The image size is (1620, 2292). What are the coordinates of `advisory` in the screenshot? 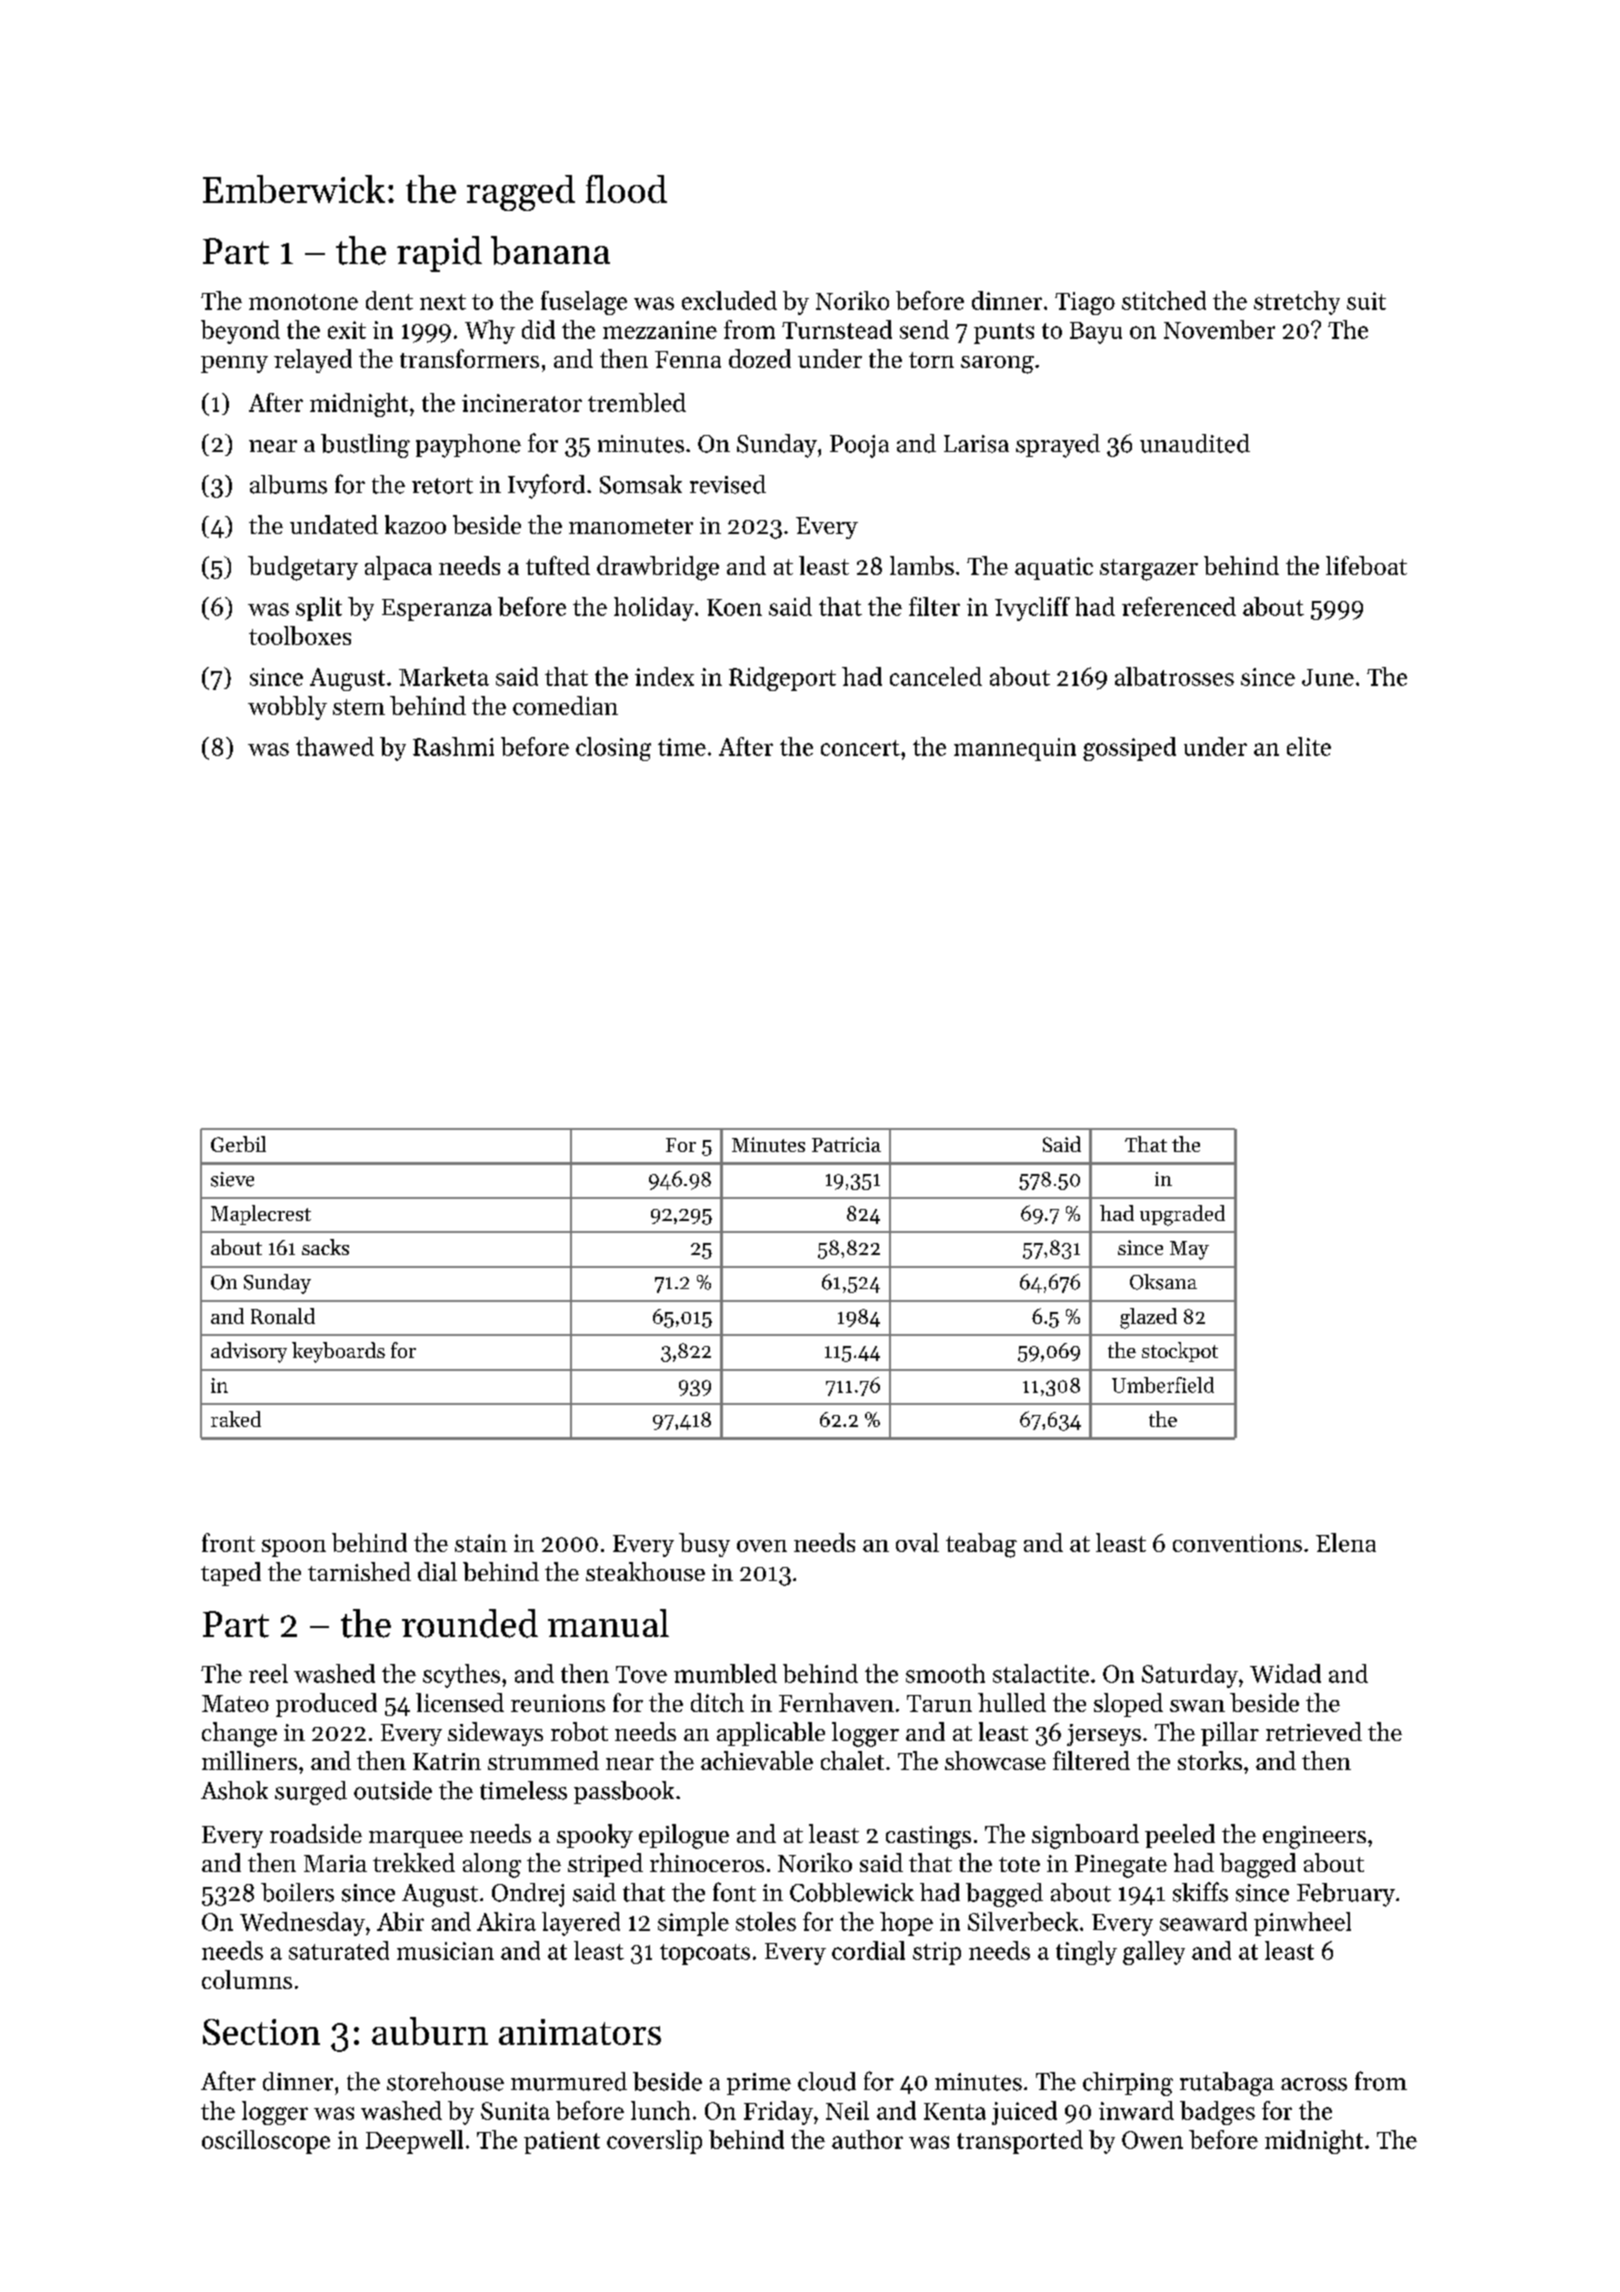 It's located at (249, 1352).
